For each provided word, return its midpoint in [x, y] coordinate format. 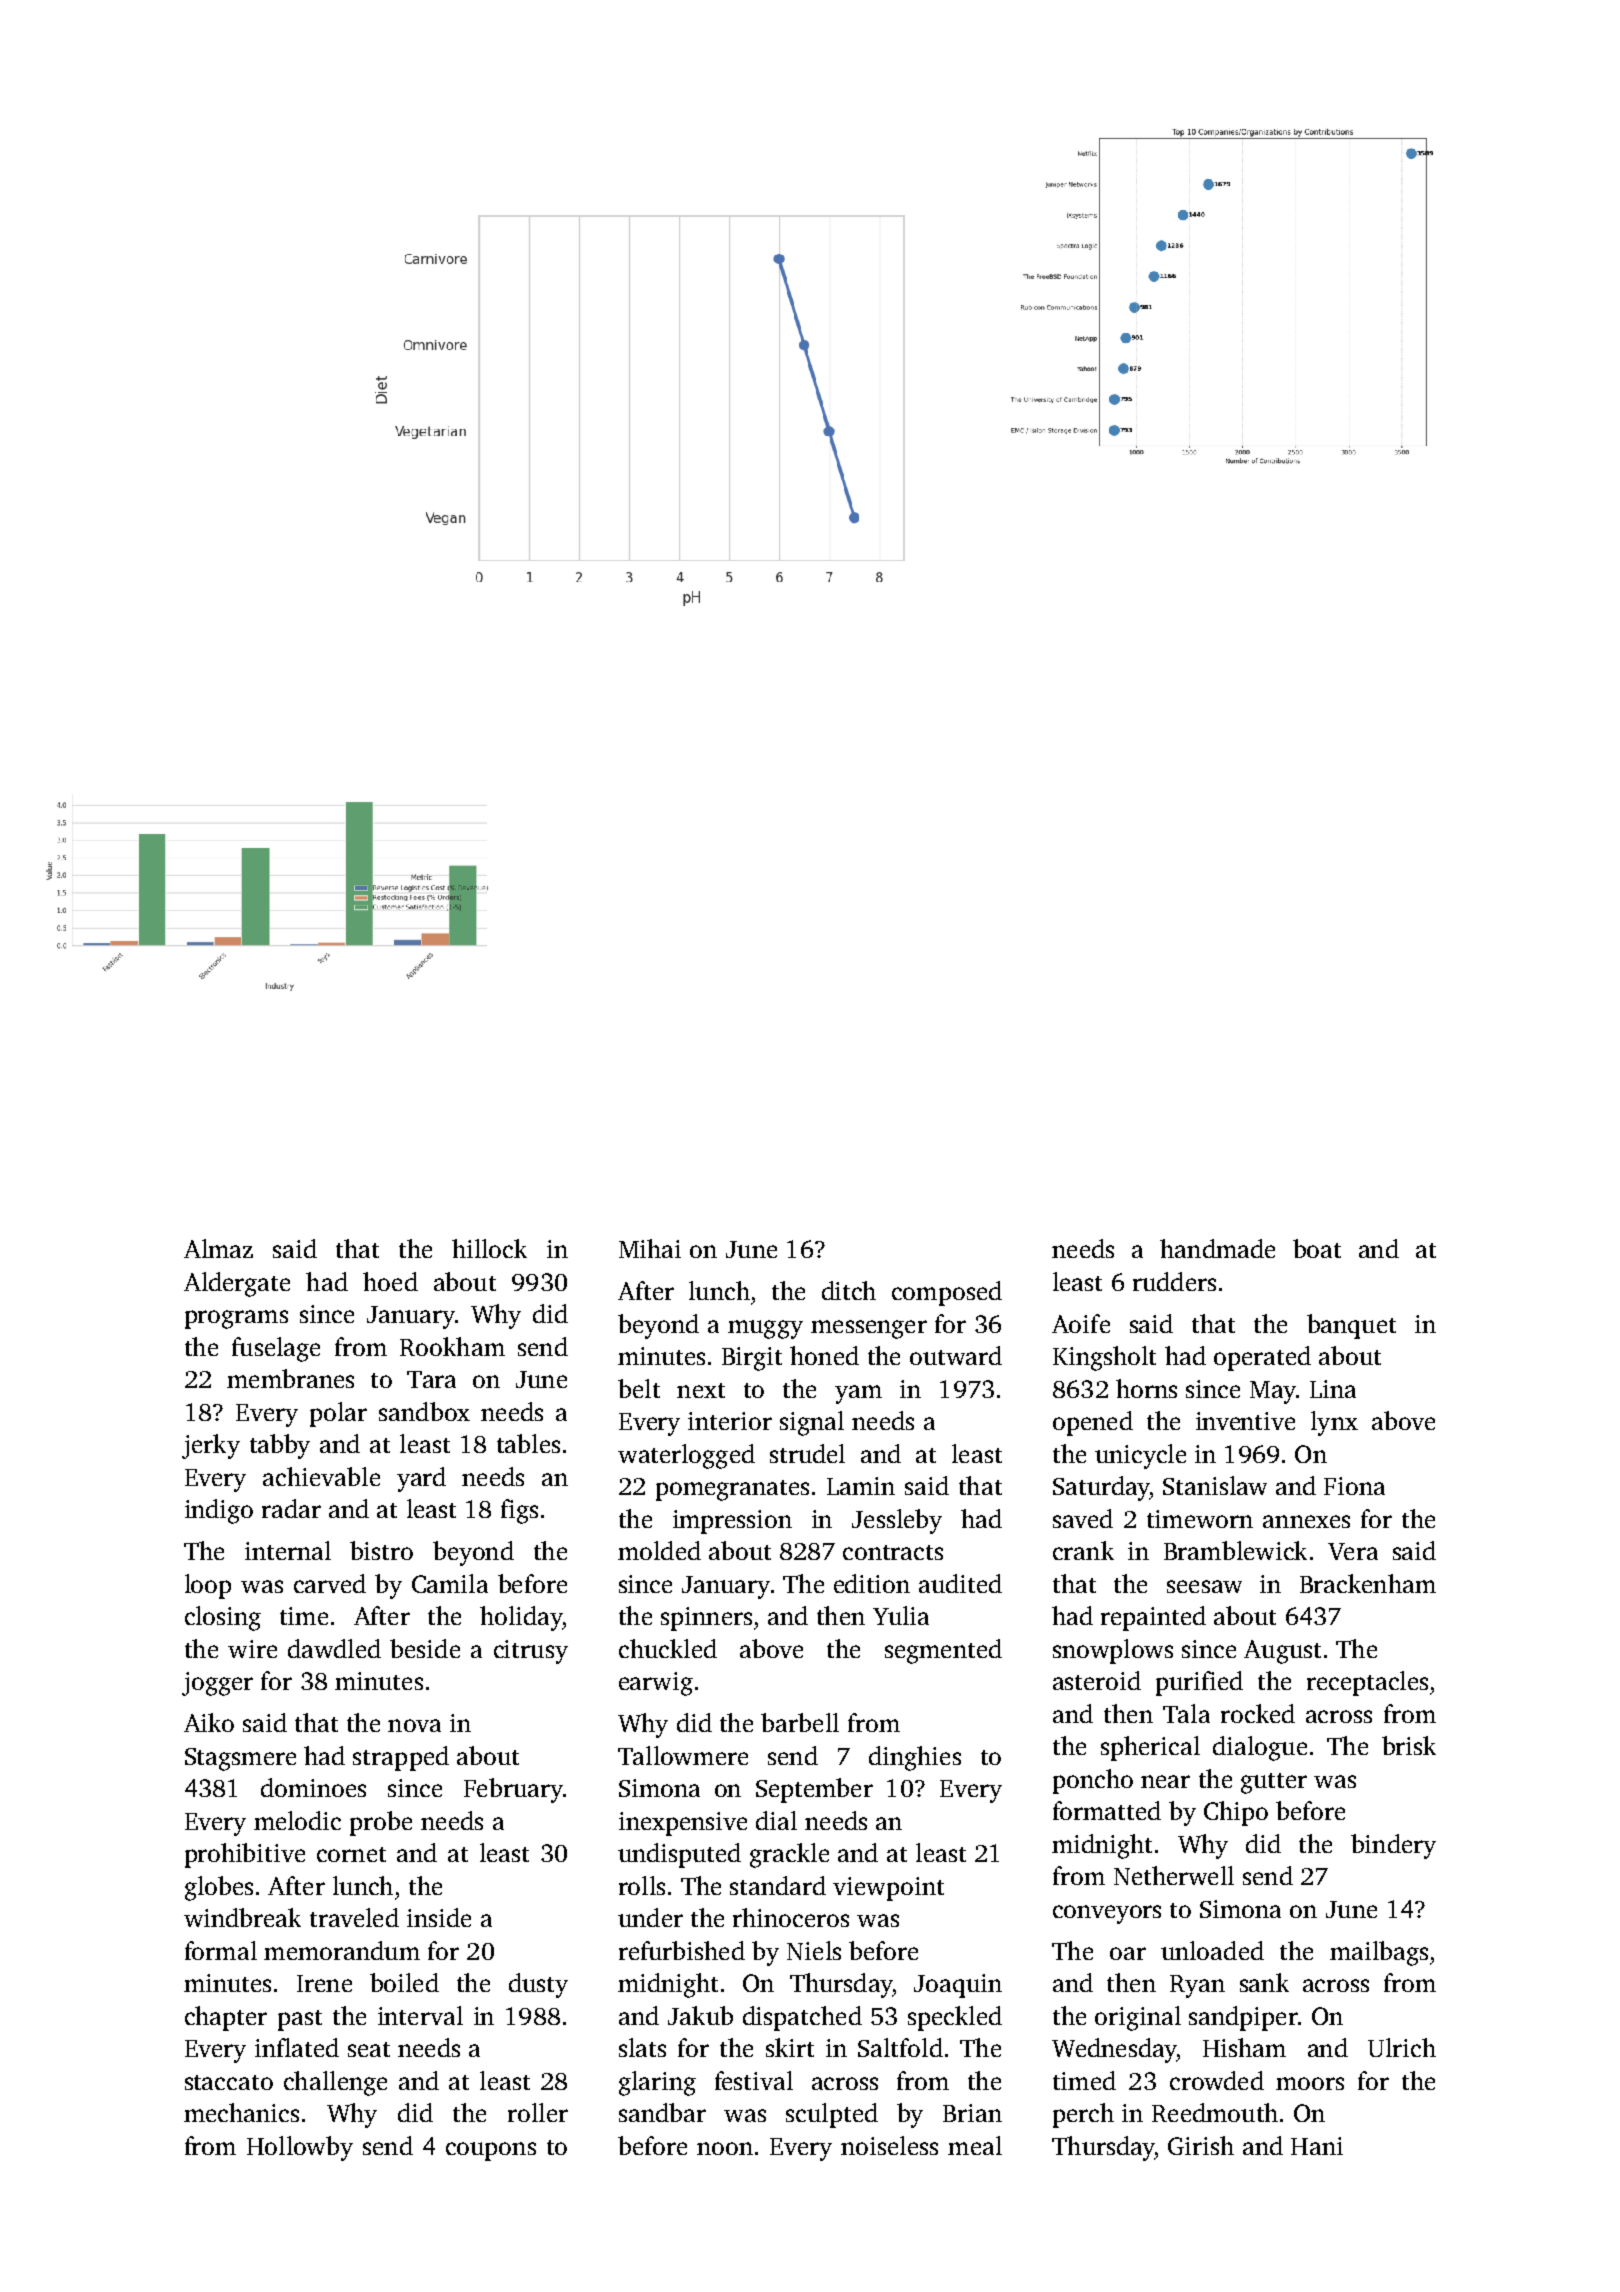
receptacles [1367, 1683]
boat [1317, 1248]
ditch [849, 1290]
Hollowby [300, 2148]
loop [208, 1586]
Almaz [218, 1248]
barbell [800, 1722]
